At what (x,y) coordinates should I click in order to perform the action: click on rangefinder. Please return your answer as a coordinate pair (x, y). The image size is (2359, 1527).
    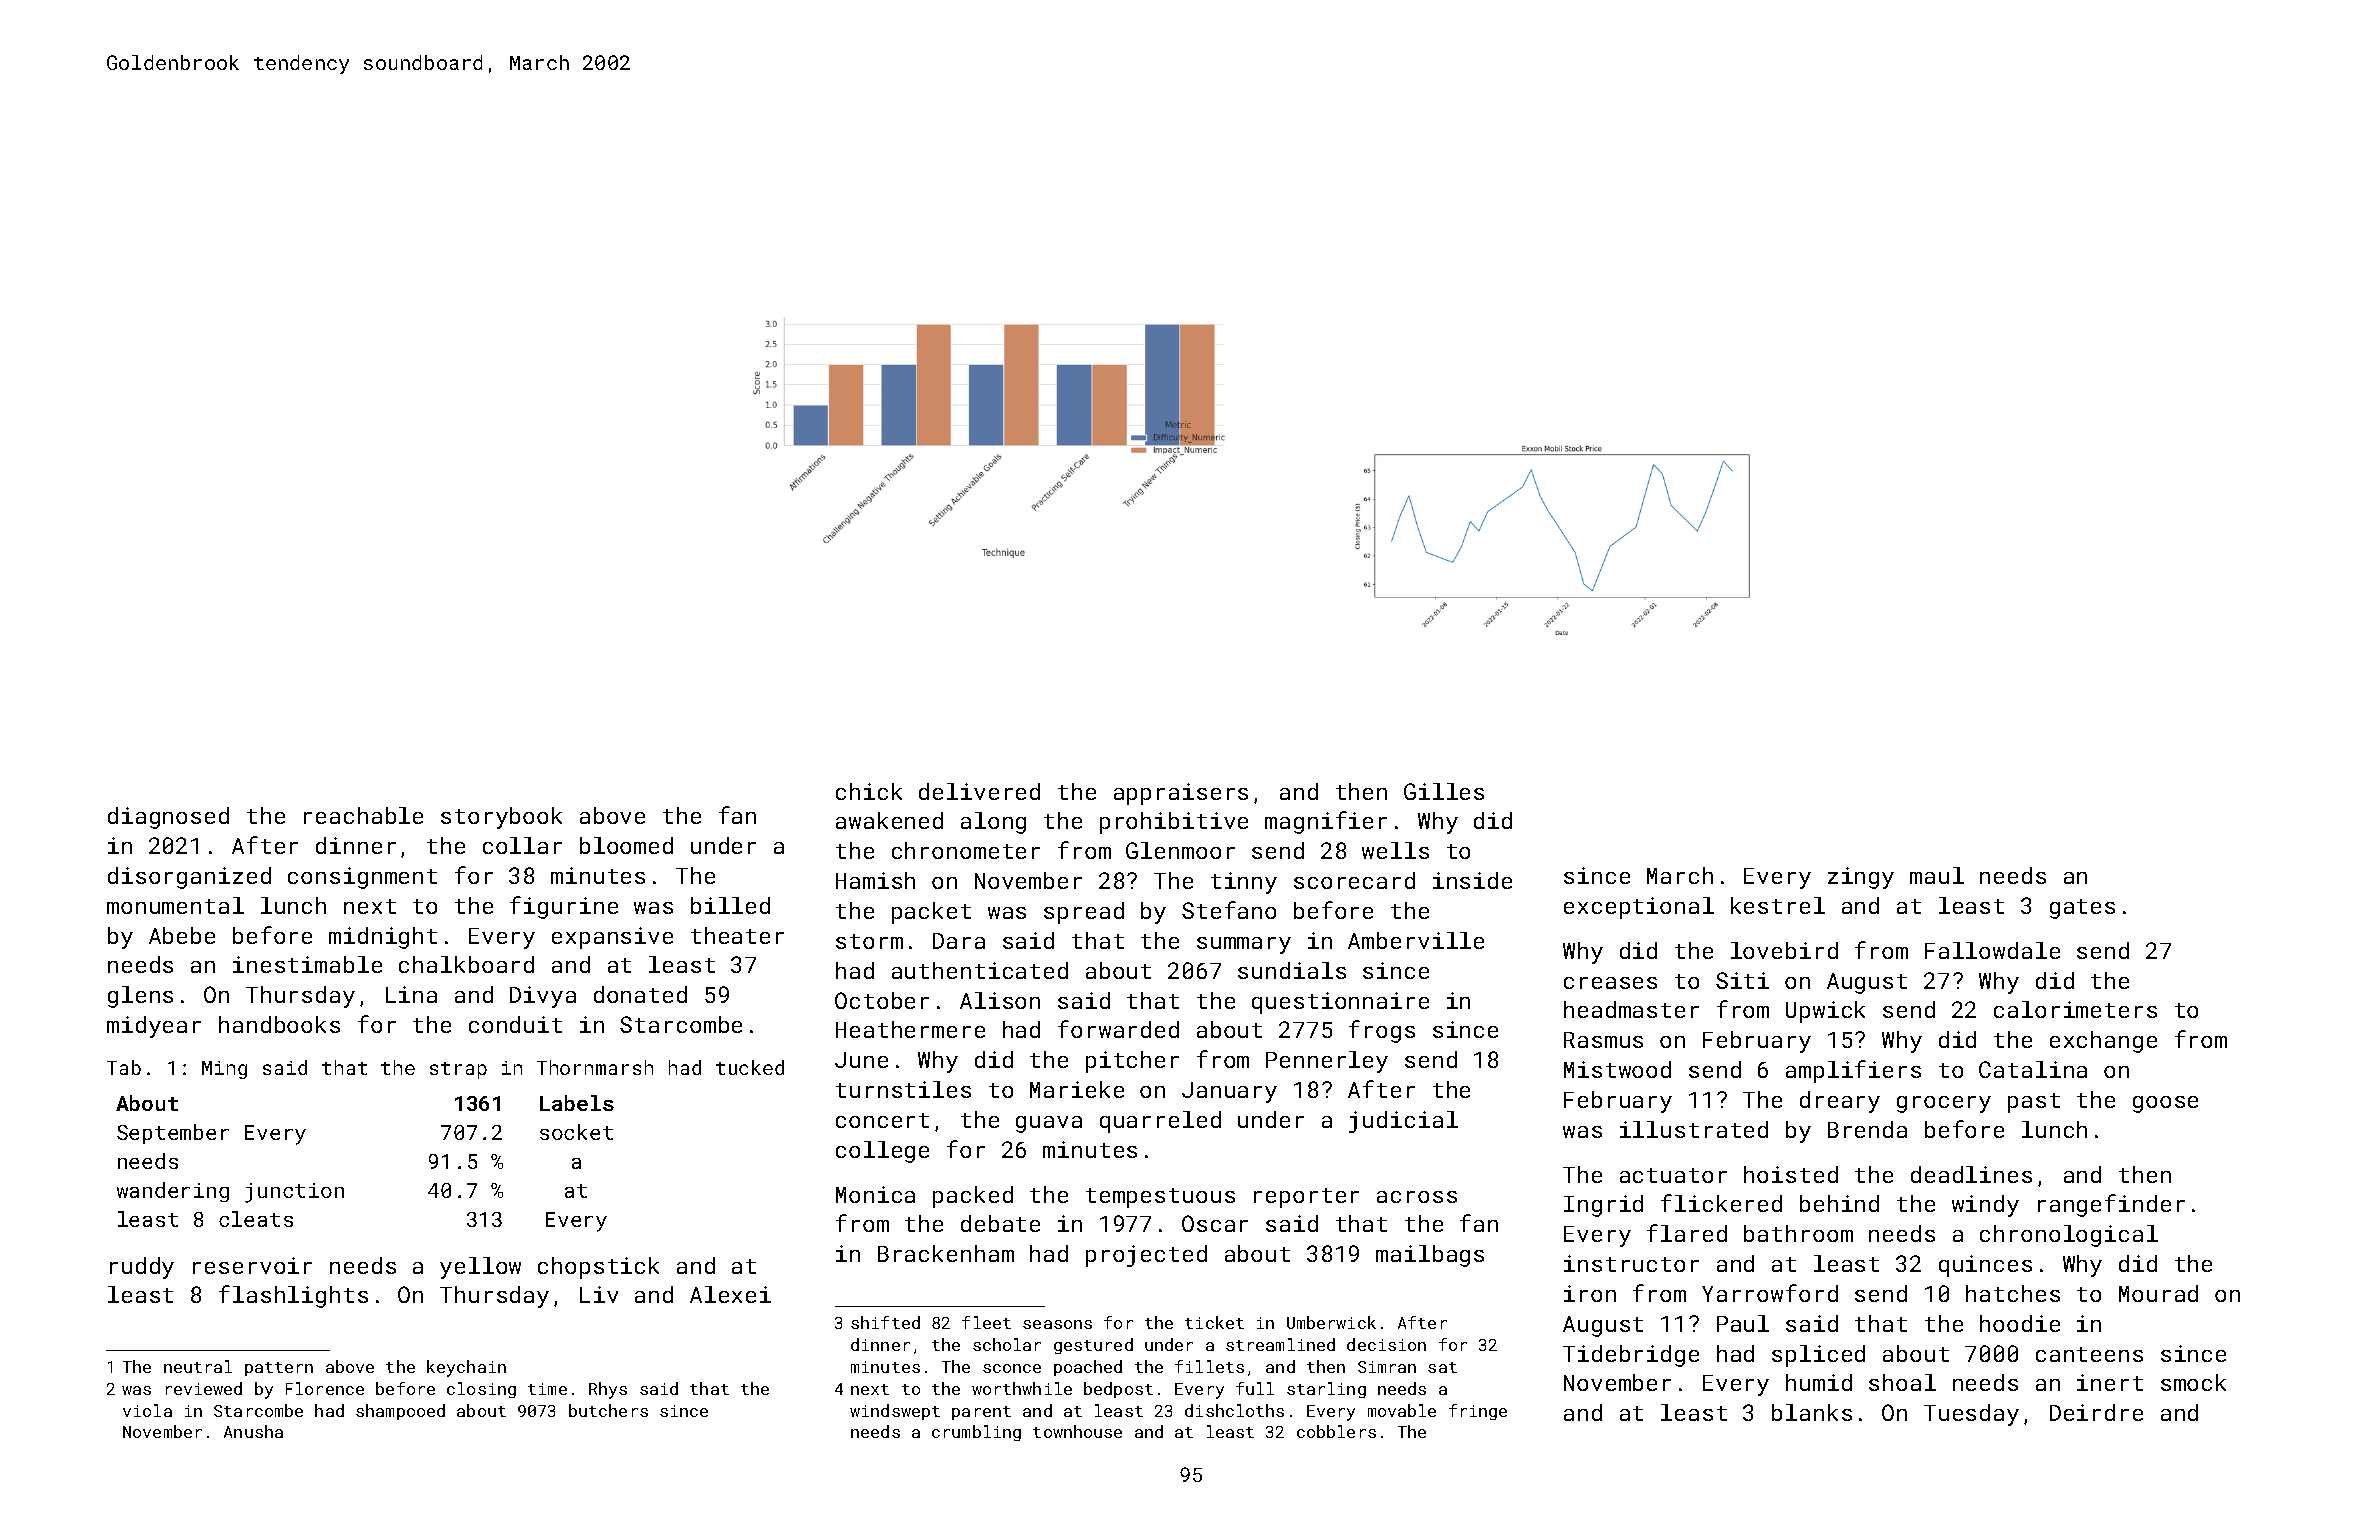
    Looking at the image, I should click on (2111, 1205).
